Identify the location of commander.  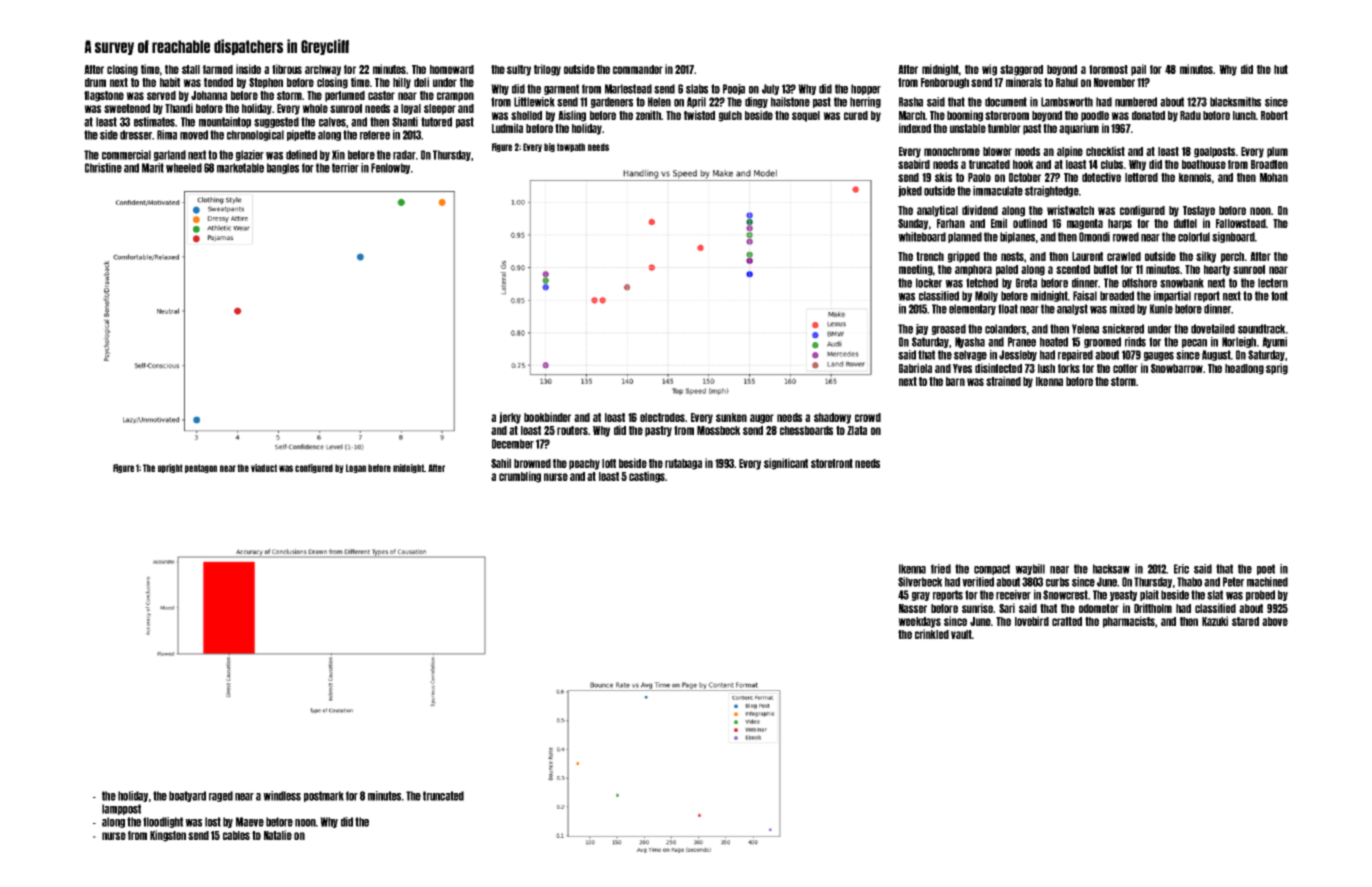
(638, 69).
